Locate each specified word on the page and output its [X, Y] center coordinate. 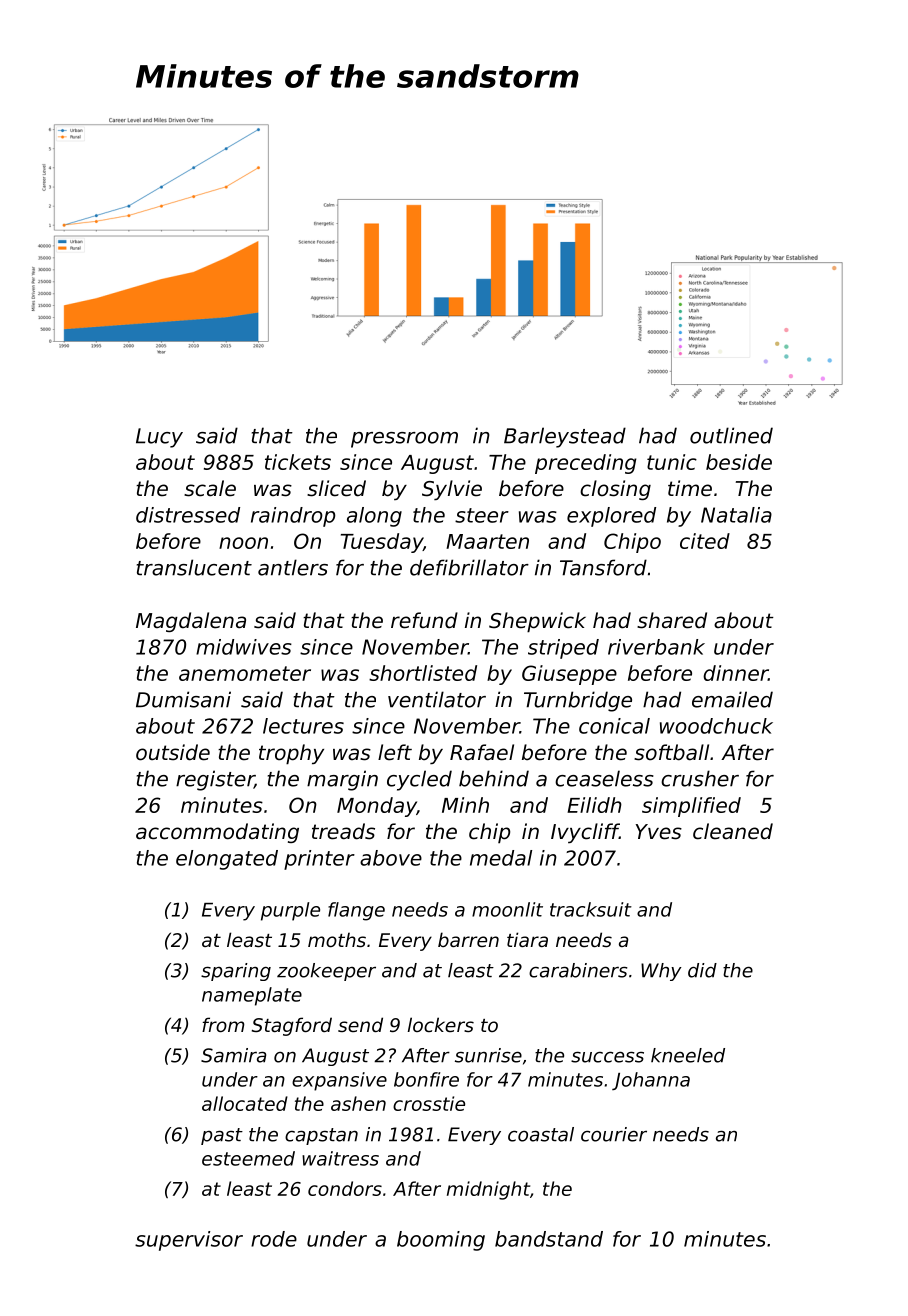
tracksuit [591, 909]
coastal [541, 1134]
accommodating [217, 833]
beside [739, 462]
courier [614, 1134]
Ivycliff [585, 833]
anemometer [245, 673]
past [222, 1136]
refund [424, 620]
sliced [336, 488]
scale [210, 488]
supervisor [189, 1241]
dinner [735, 673]
